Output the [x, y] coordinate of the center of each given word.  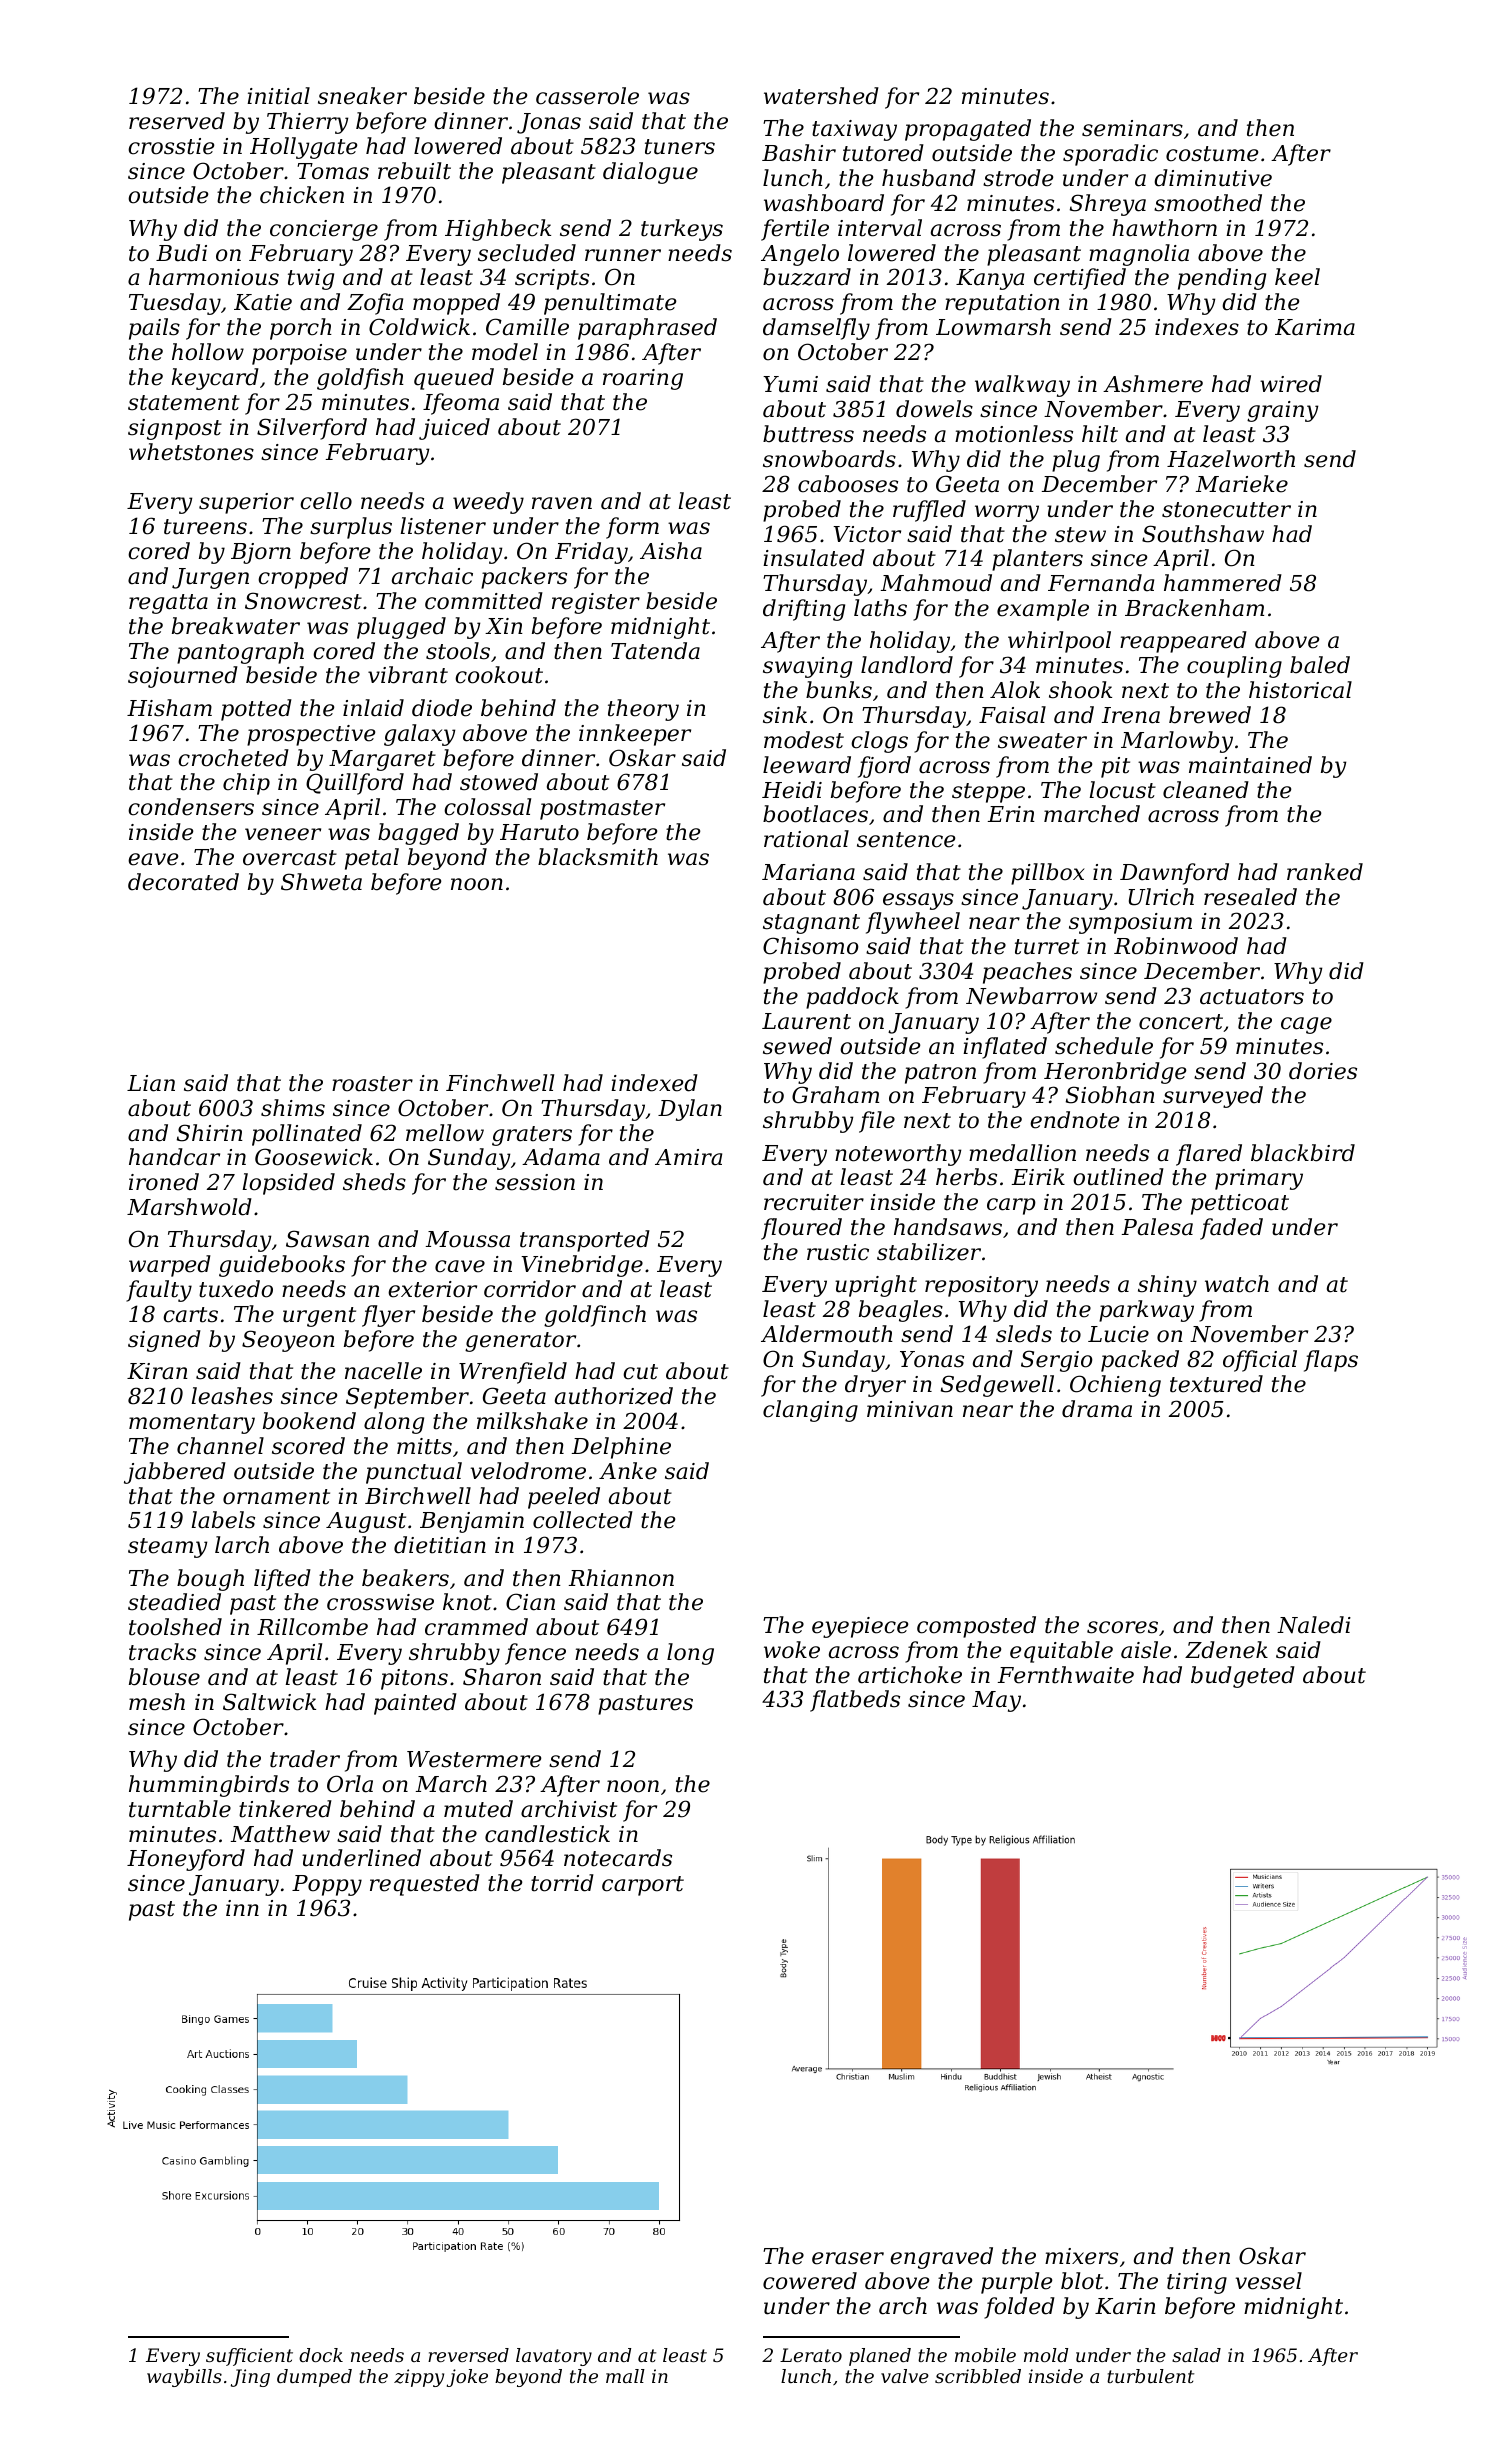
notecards [618, 1858]
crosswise [380, 1602]
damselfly [816, 329]
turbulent [1150, 2376]
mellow [445, 1133]
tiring [1197, 2283]
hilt [1100, 434]
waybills [184, 2378]
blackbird [1303, 1153]
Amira [688, 1157]
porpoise [299, 354]
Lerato [811, 2355]
